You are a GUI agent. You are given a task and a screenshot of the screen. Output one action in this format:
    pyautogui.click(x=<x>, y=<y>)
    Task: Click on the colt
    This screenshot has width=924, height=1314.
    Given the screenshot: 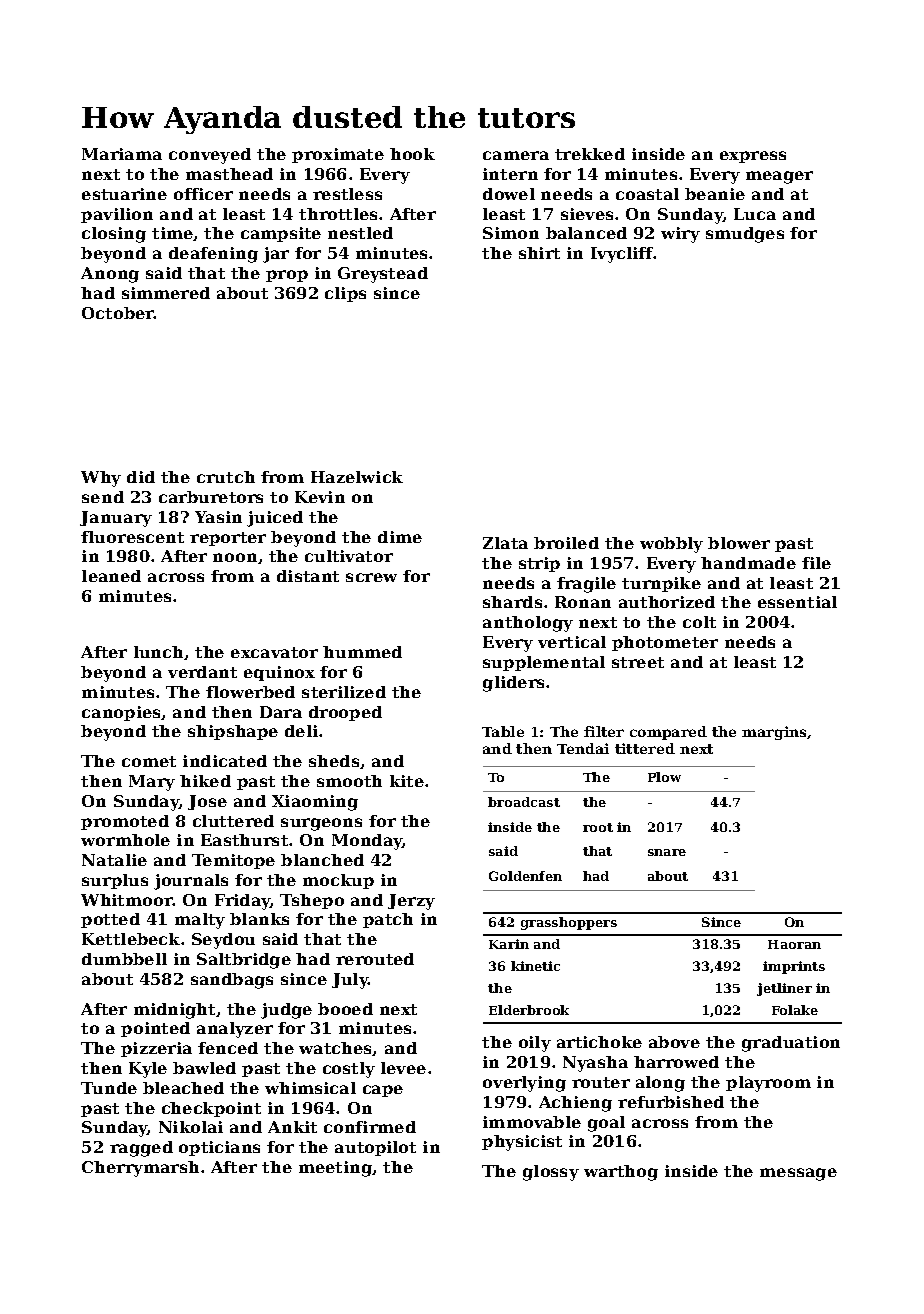 What is the action you would take?
    pyautogui.click(x=699, y=622)
